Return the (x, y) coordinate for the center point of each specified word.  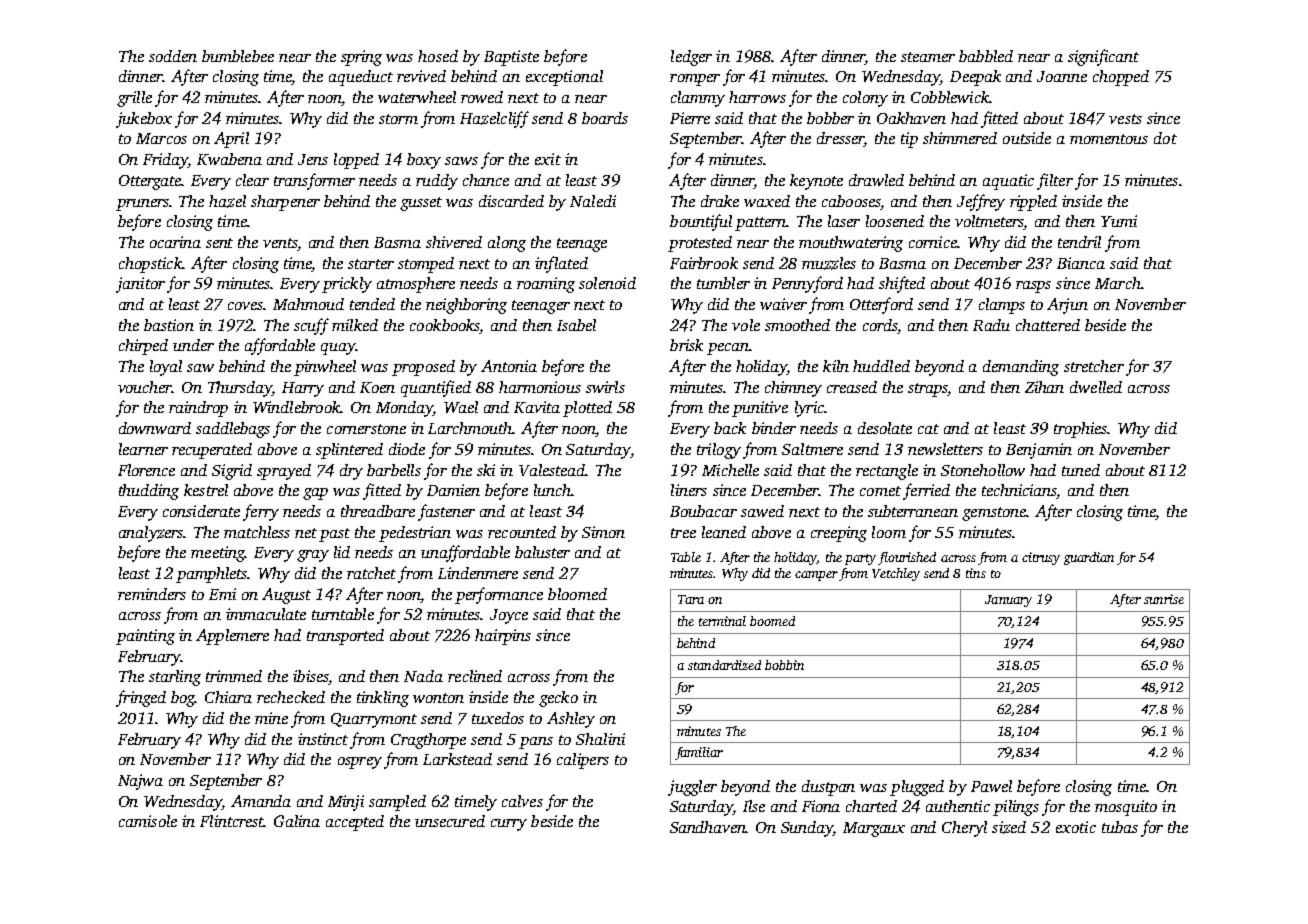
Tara (691, 599)
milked (355, 325)
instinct (323, 739)
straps (928, 390)
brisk (686, 345)
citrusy (1041, 558)
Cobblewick (950, 97)
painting (145, 637)
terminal (722, 621)
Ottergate (150, 182)
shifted (902, 284)
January (1008, 601)
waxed (767, 201)
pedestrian (415, 534)
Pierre (690, 118)
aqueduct (361, 78)
